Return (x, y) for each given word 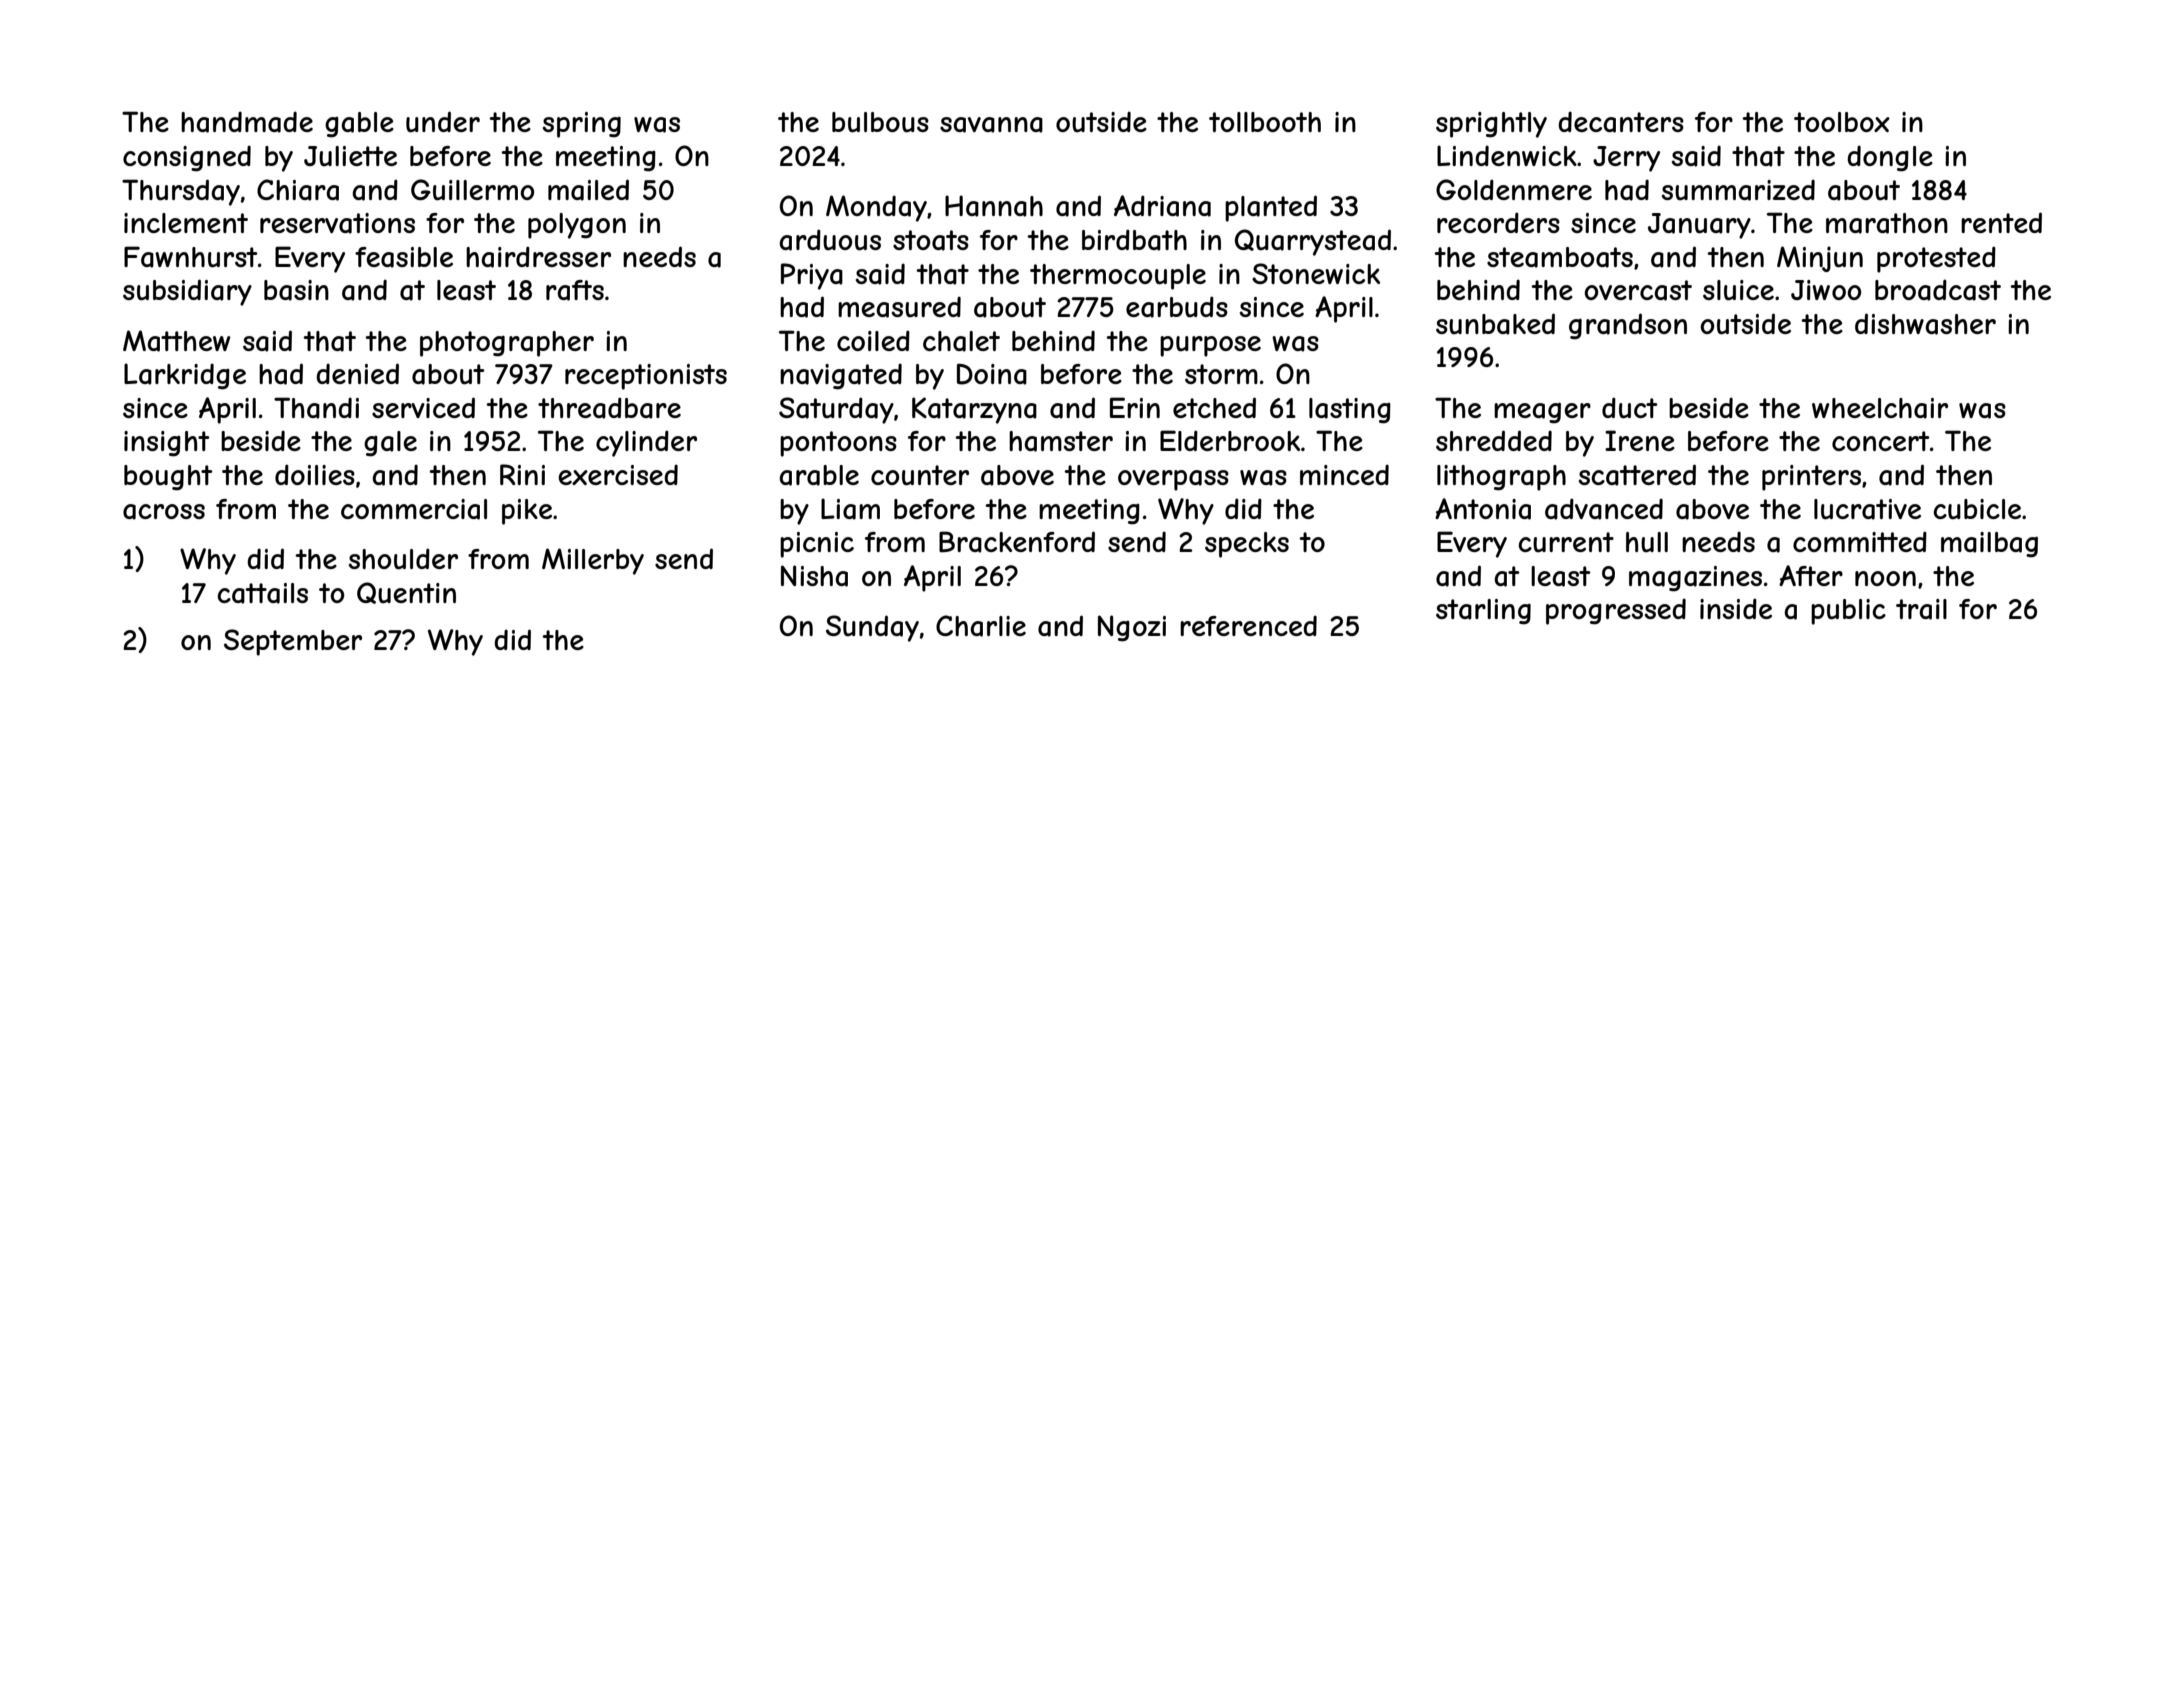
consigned (187, 158)
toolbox (1842, 122)
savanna (991, 125)
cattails (262, 593)
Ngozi (1132, 628)
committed (1860, 541)
